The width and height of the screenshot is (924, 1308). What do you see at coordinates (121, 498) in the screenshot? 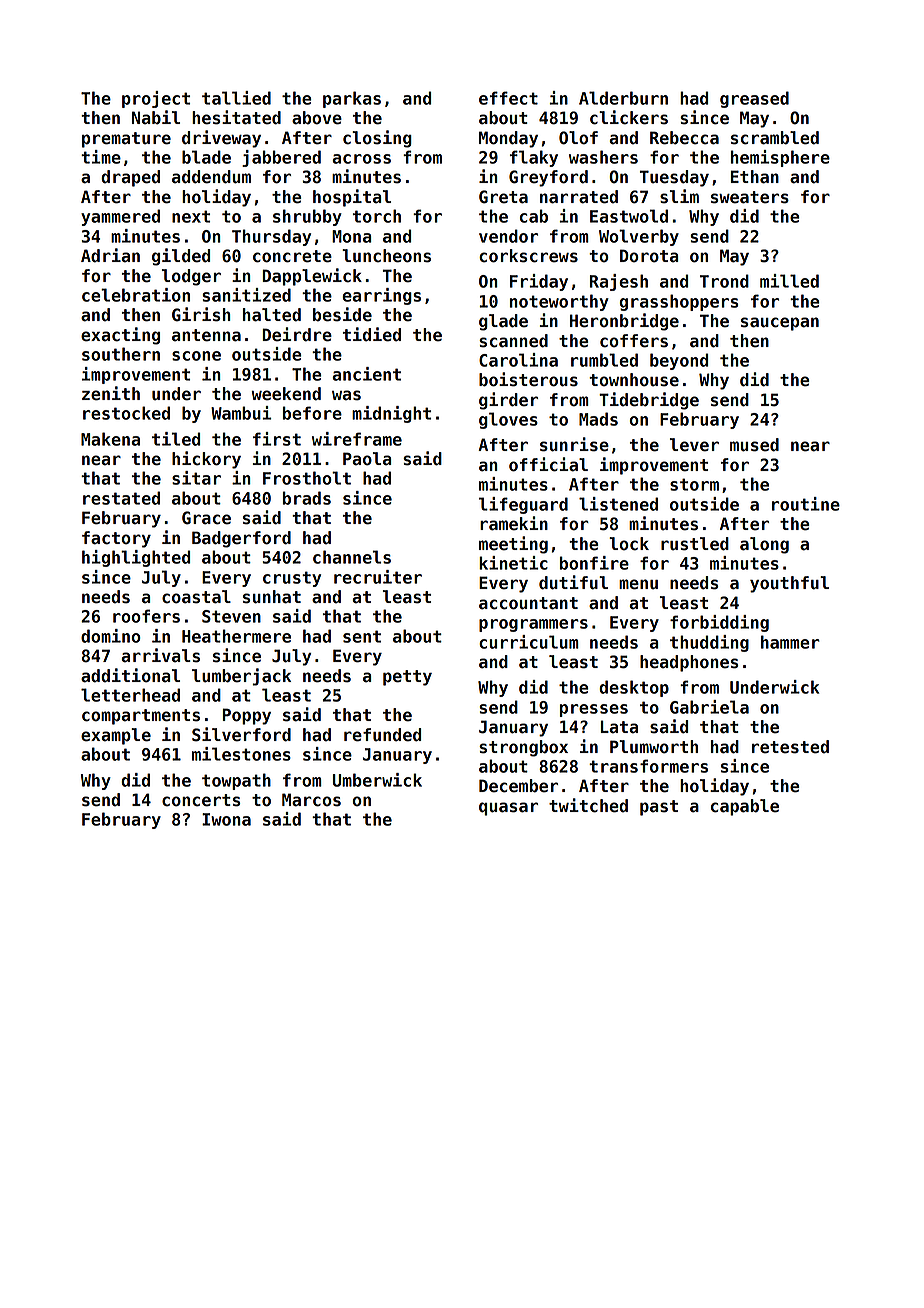
I see `restated` at bounding box center [121, 498].
